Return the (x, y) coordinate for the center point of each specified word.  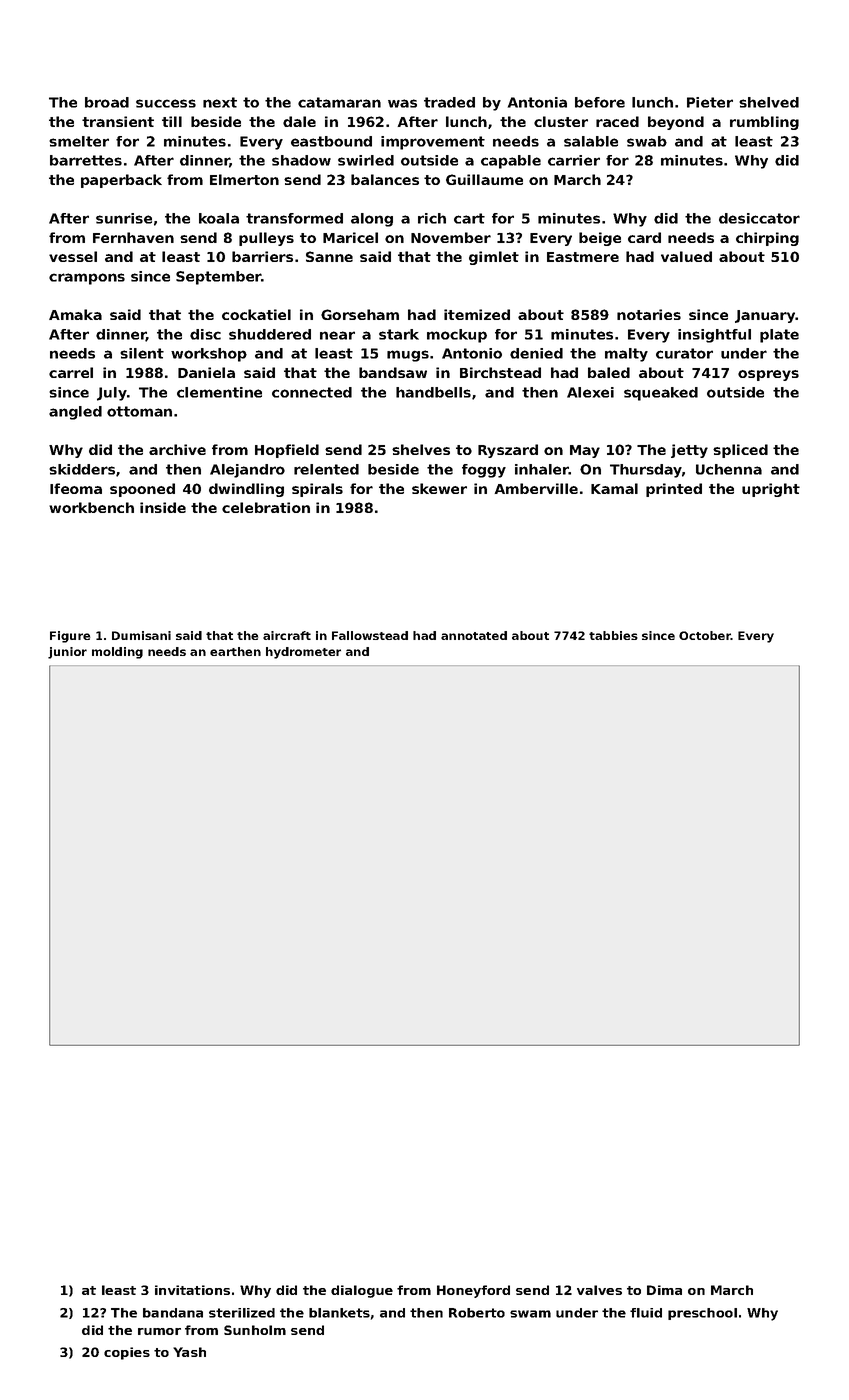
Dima (664, 1290)
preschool (702, 1314)
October (705, 635)
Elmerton (244, 179)
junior (67, 653)
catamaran (339, 102)
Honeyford (473, 1291)
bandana (173, 1313)
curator (684, 353)
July (112, 394)
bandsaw (393, 372)
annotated (474, 635)
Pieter (710, 102)
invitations (192, 1290)
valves (599, 1290)
